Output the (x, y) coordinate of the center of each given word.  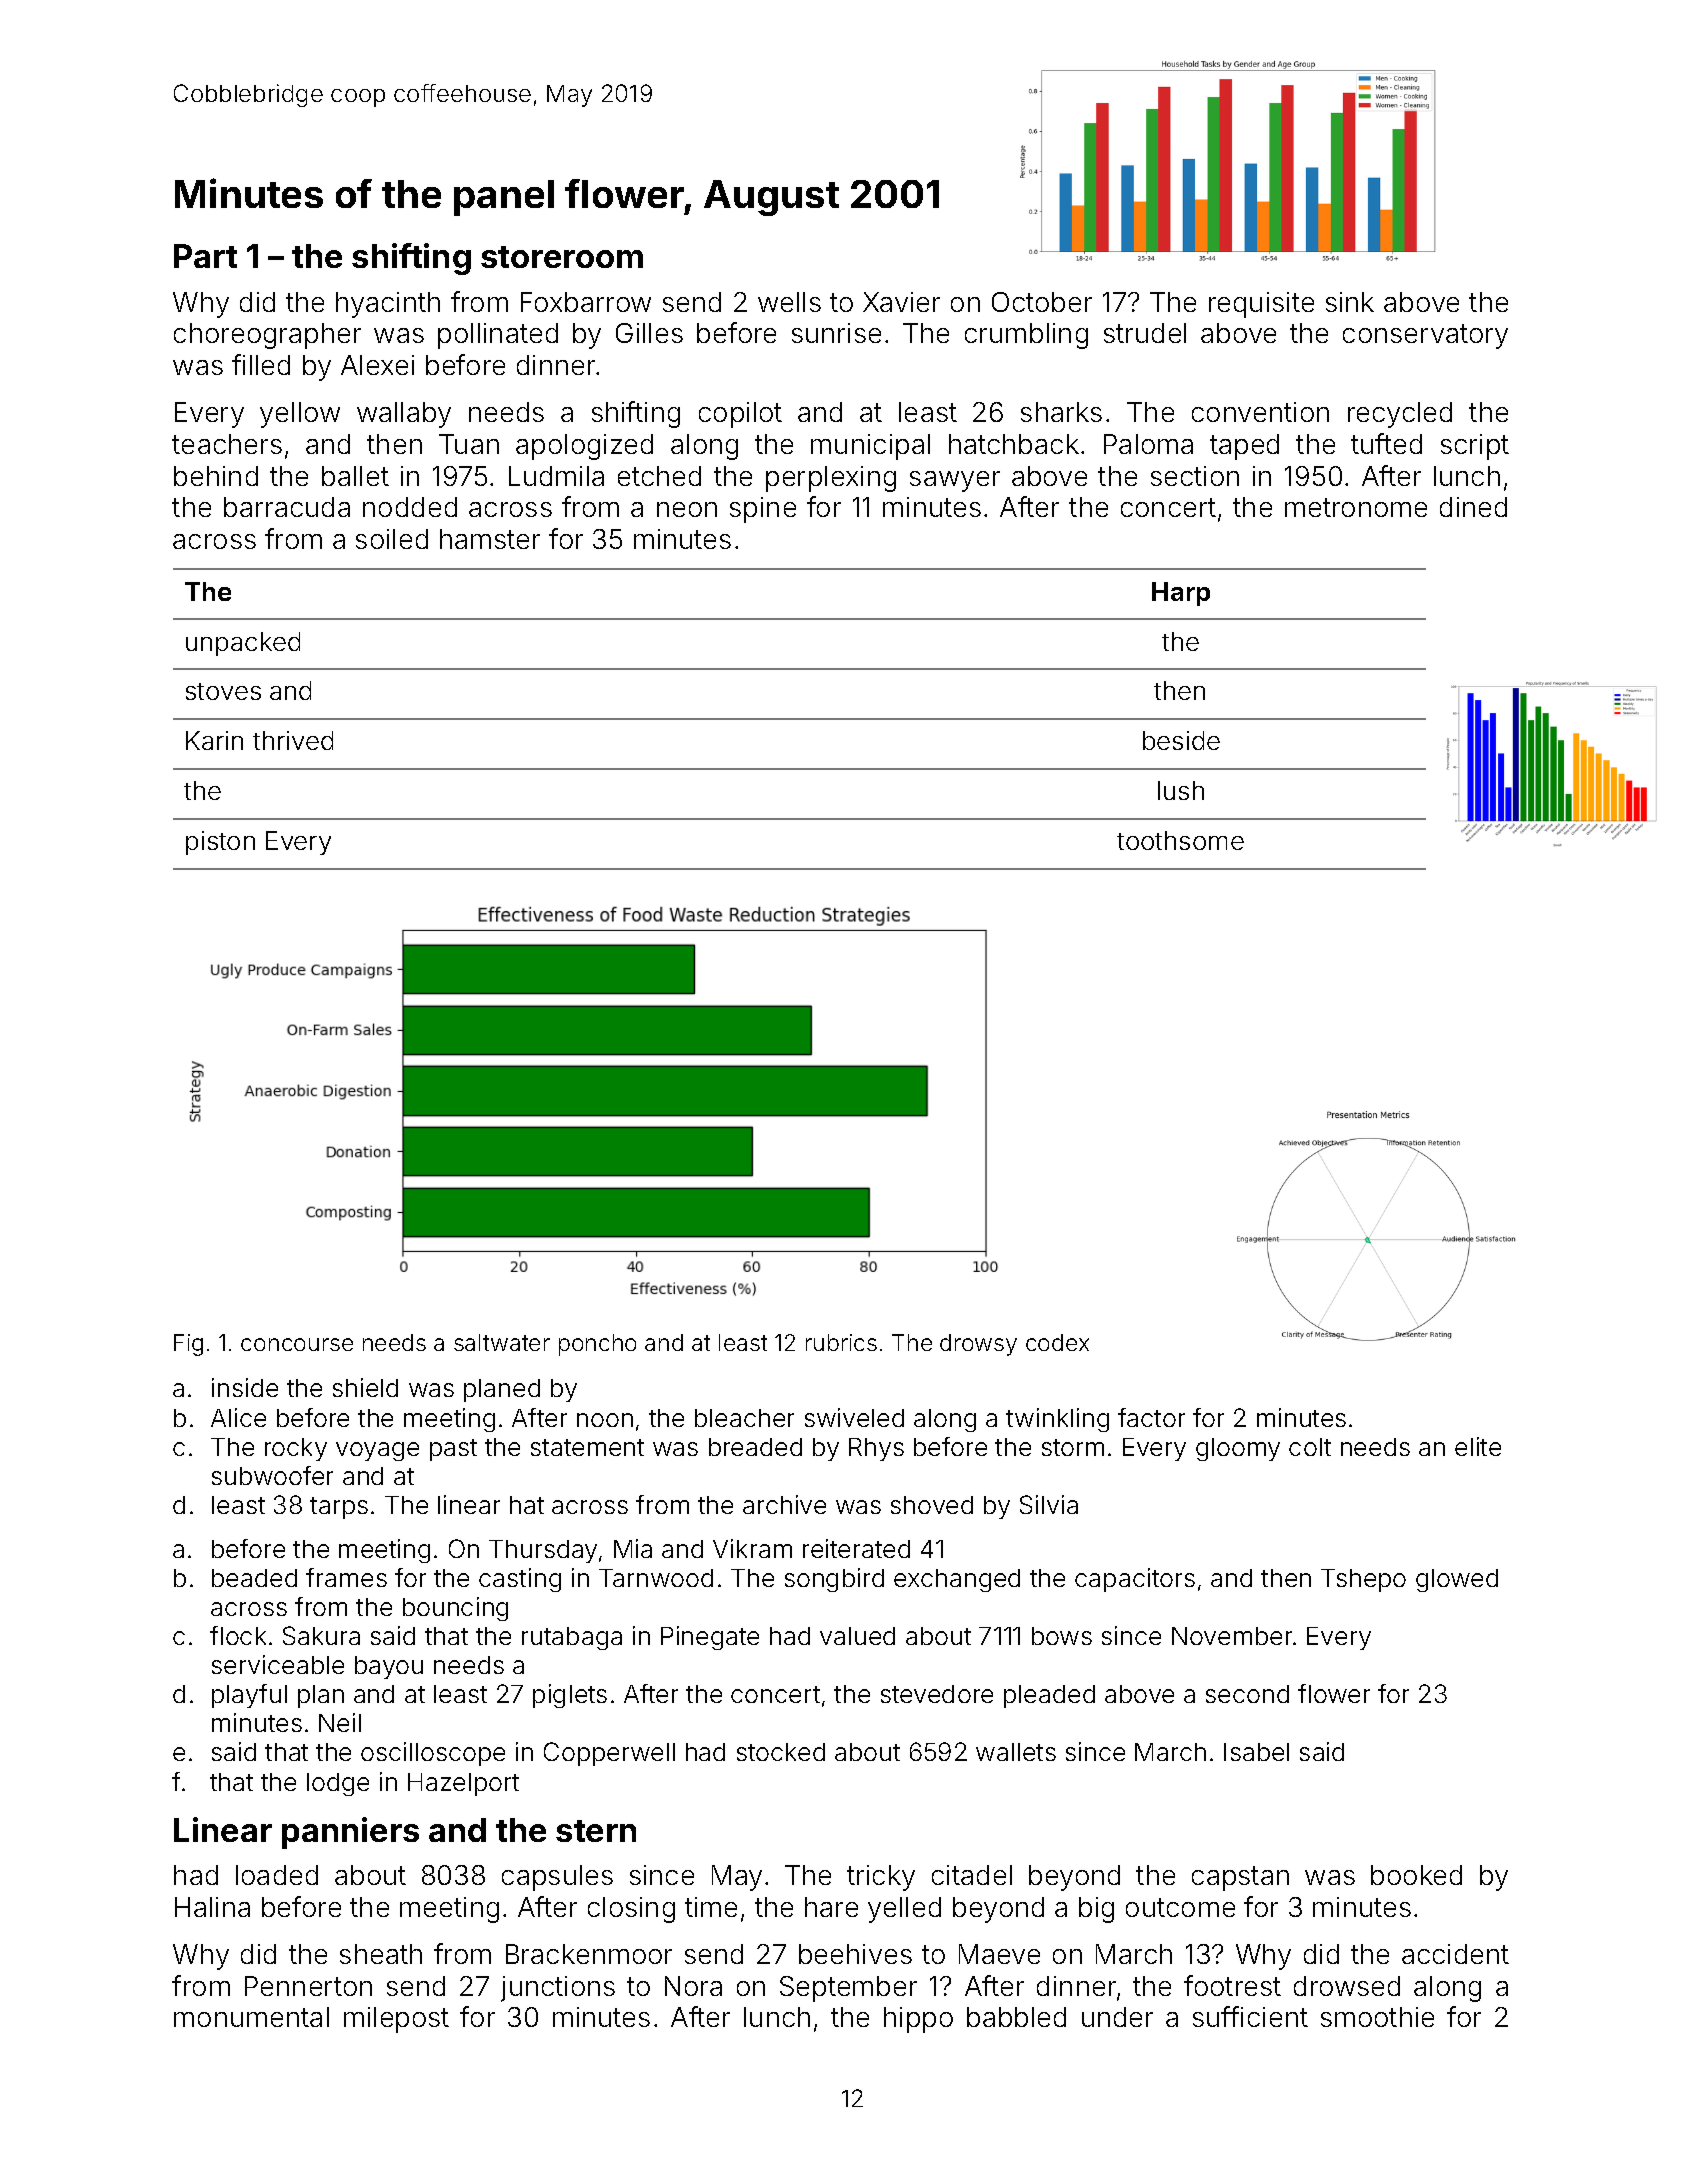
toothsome (1180, 840)
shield (365, 1387)
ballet (355, 476)
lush (1181, 790)
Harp (1181, 594)
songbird (834, 1580)
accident (1455, 1954)
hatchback (1014, 444)
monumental (251, 2017)
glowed (1457, 1580)
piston (220, 843)
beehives (855, 1954)
